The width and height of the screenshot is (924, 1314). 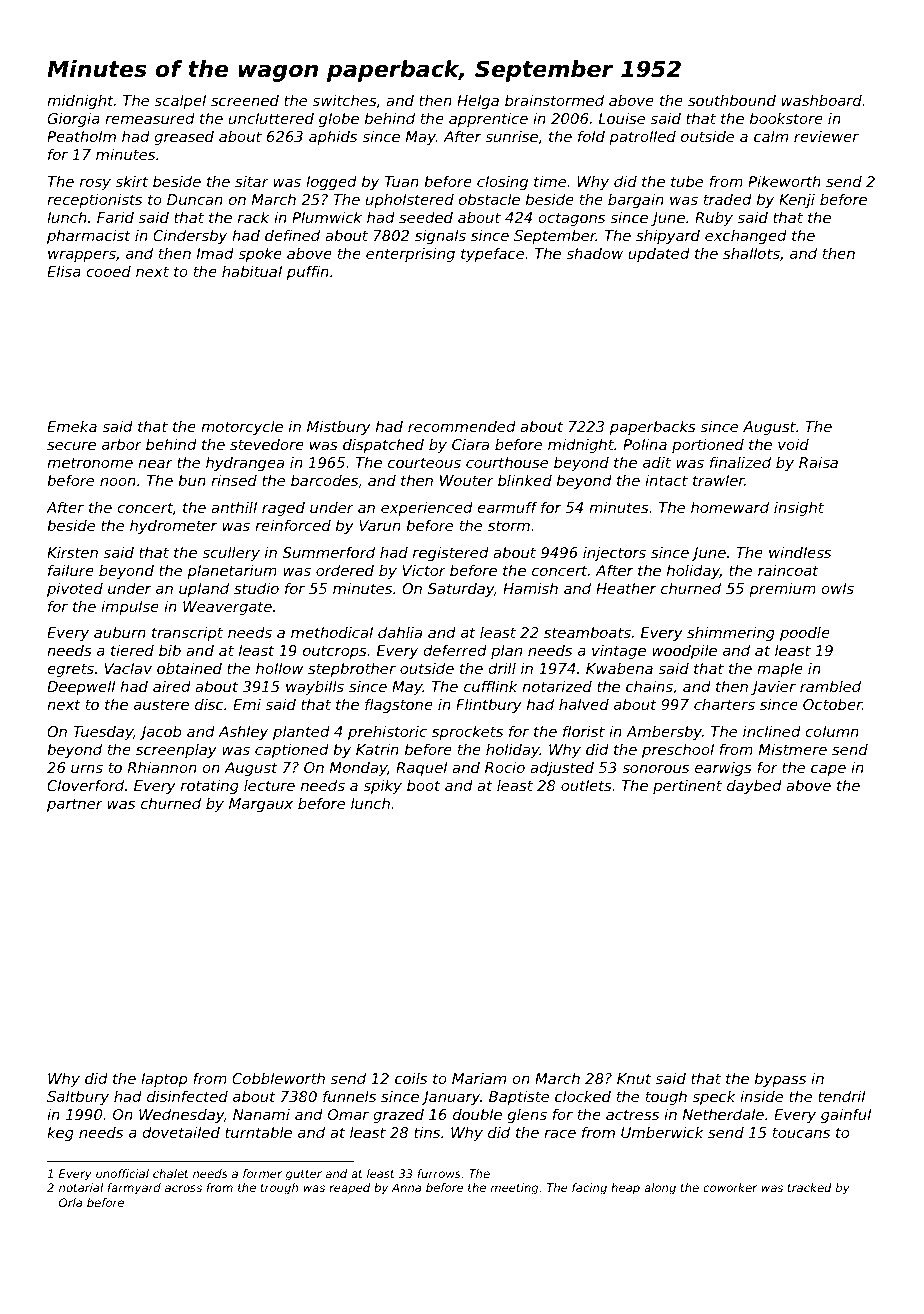 What do you see at coordinates (252, 271) in the screenshot?
I see `habitual` at bounding box center [252, 271].
